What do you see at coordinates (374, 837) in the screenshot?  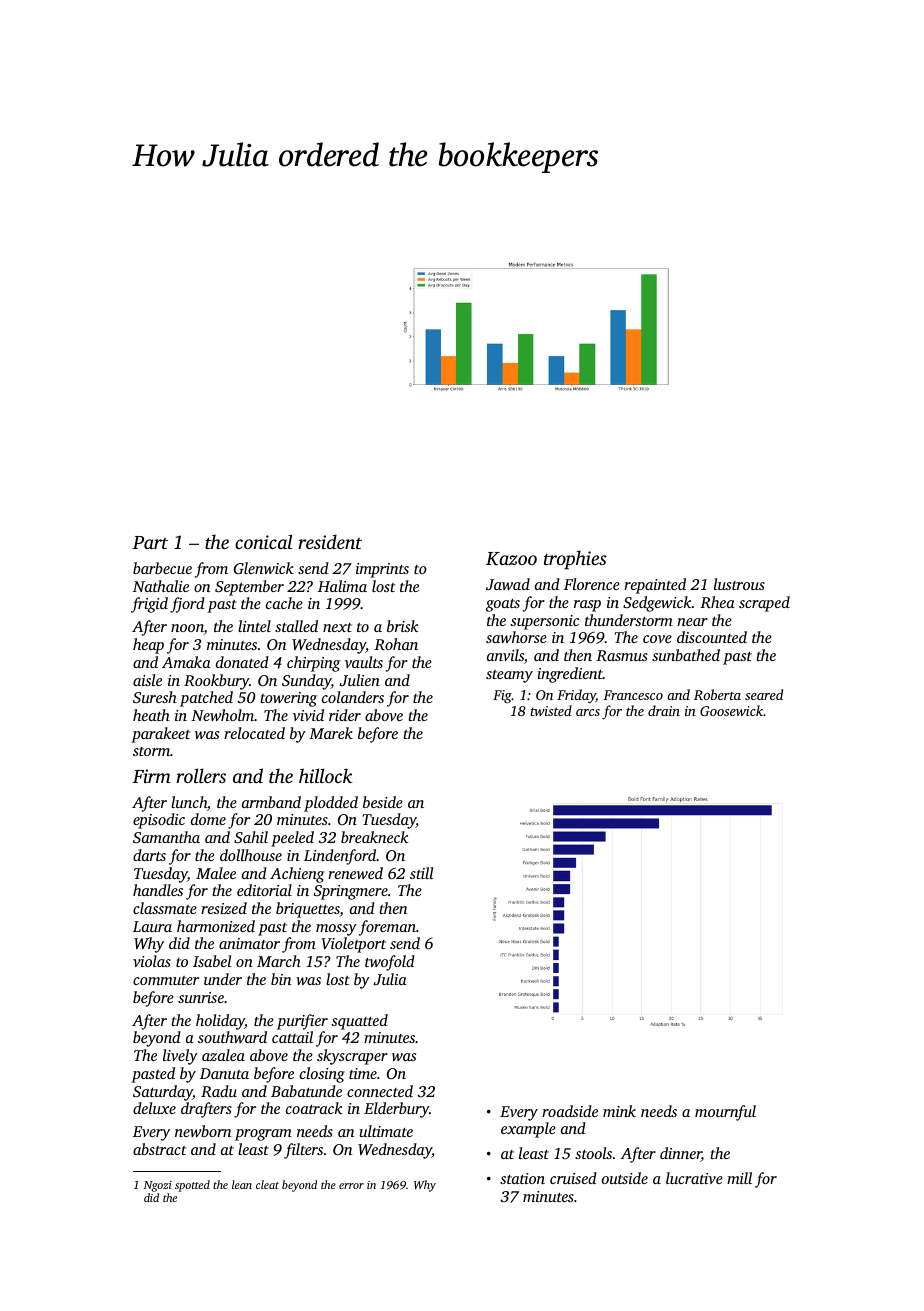 I see `breakneck` at bounding box center [374, 837].
